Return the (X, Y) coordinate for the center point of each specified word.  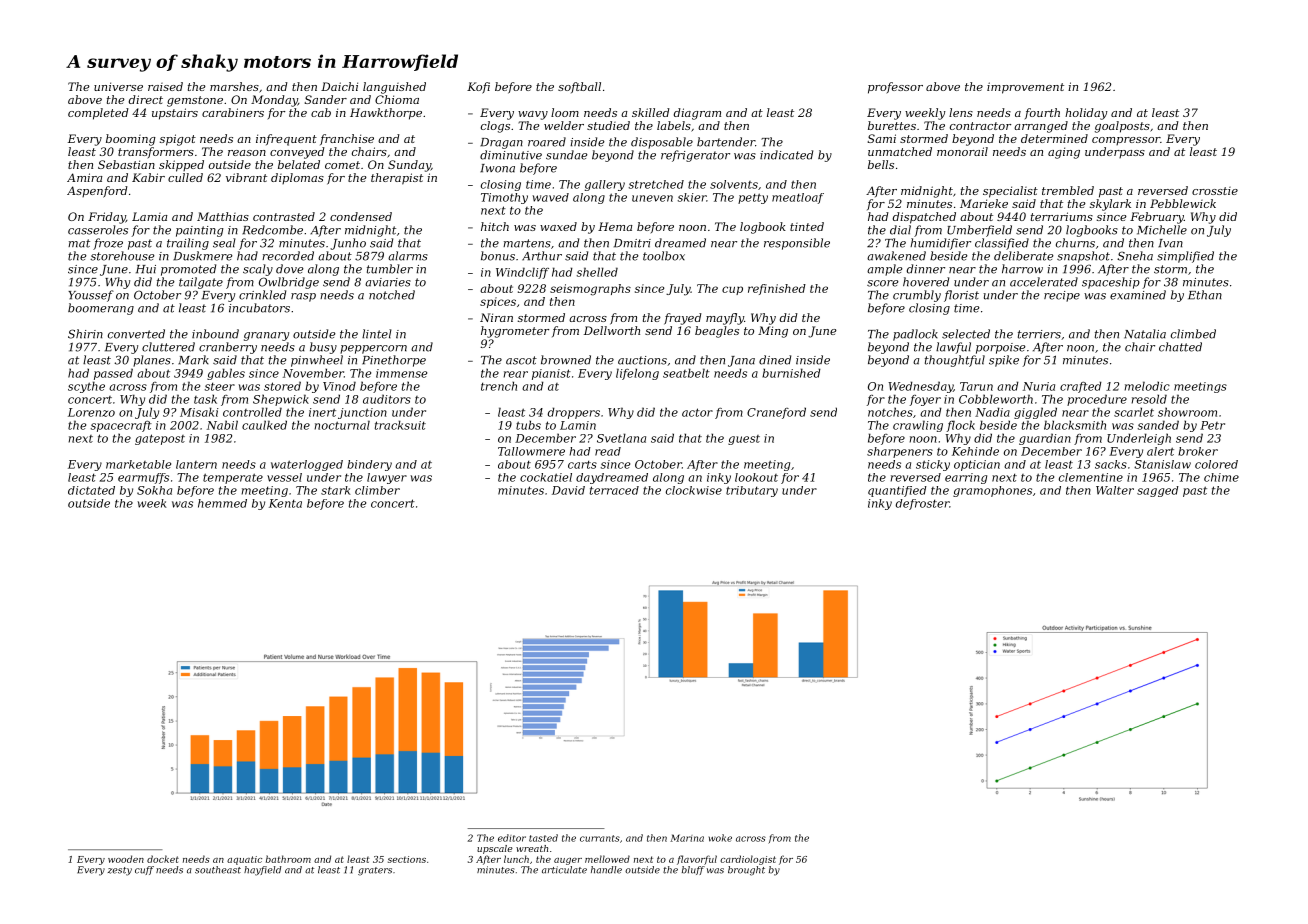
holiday (1086, 114)
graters (375, 871)
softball (579, 87)
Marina (687, 838)
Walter (1115, 490)
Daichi (339, 86)
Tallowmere (531, 451)
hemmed (222, 503)
